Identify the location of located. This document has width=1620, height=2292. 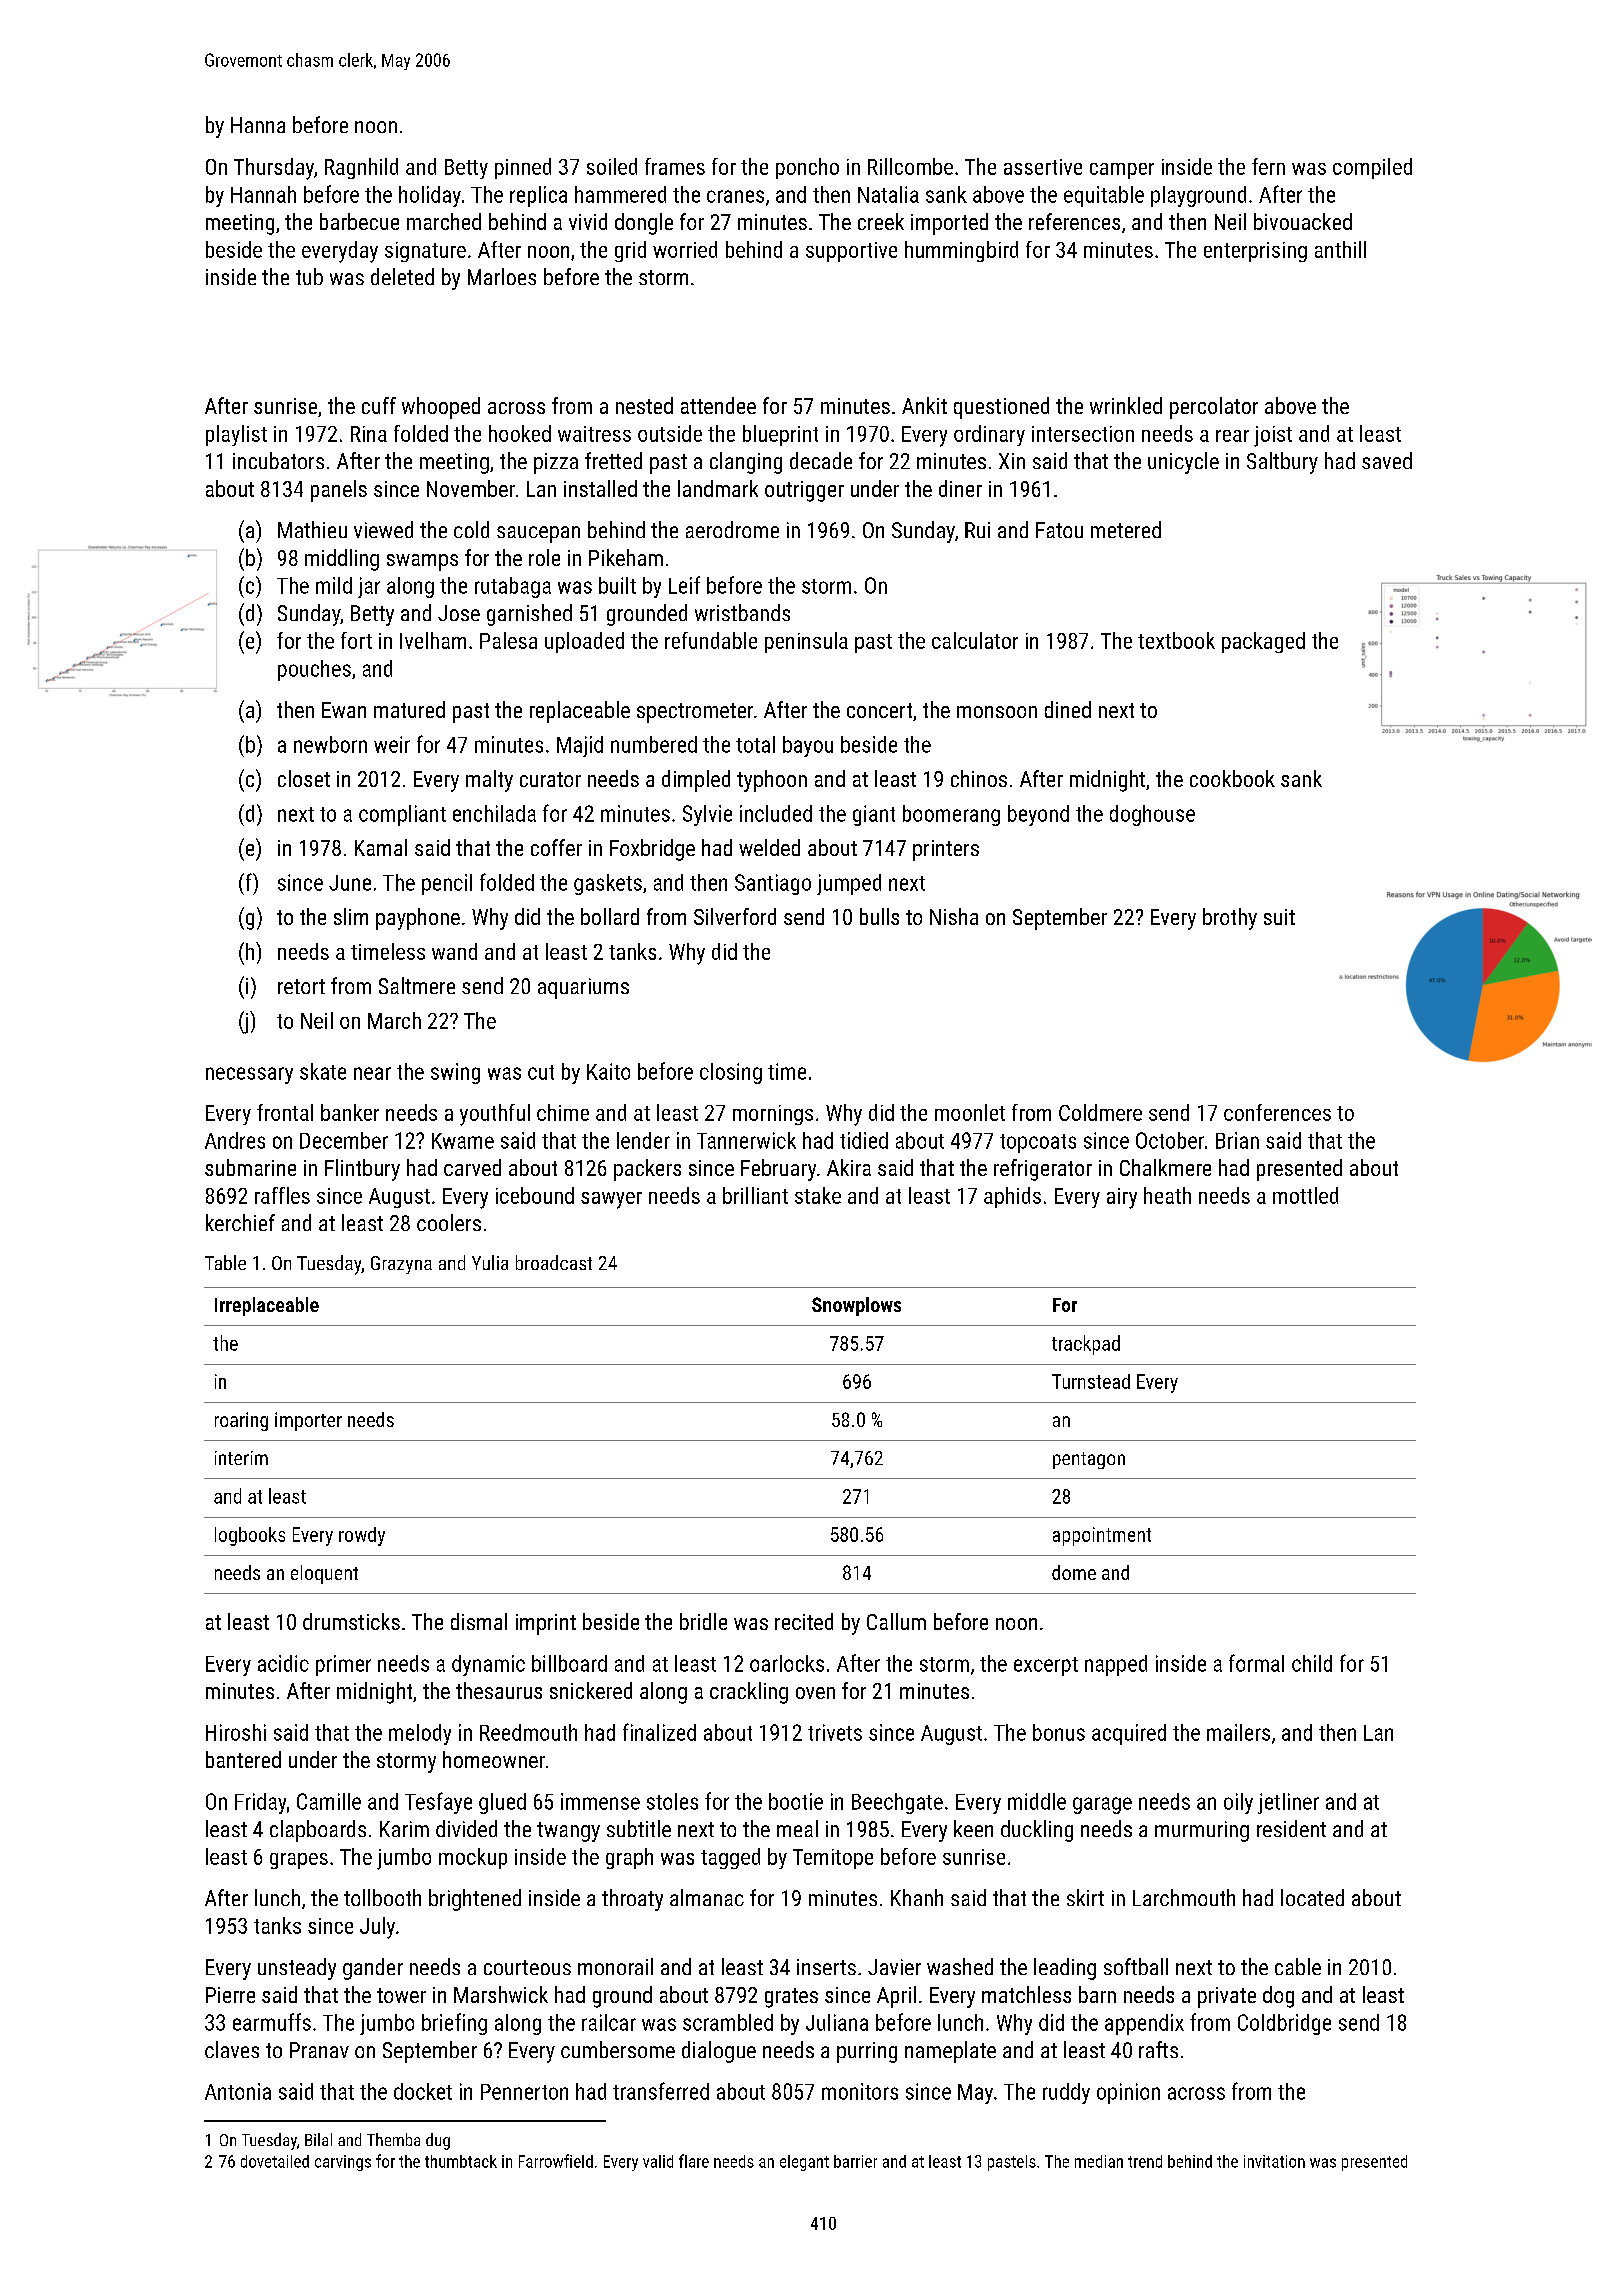
(1312, 1897).
